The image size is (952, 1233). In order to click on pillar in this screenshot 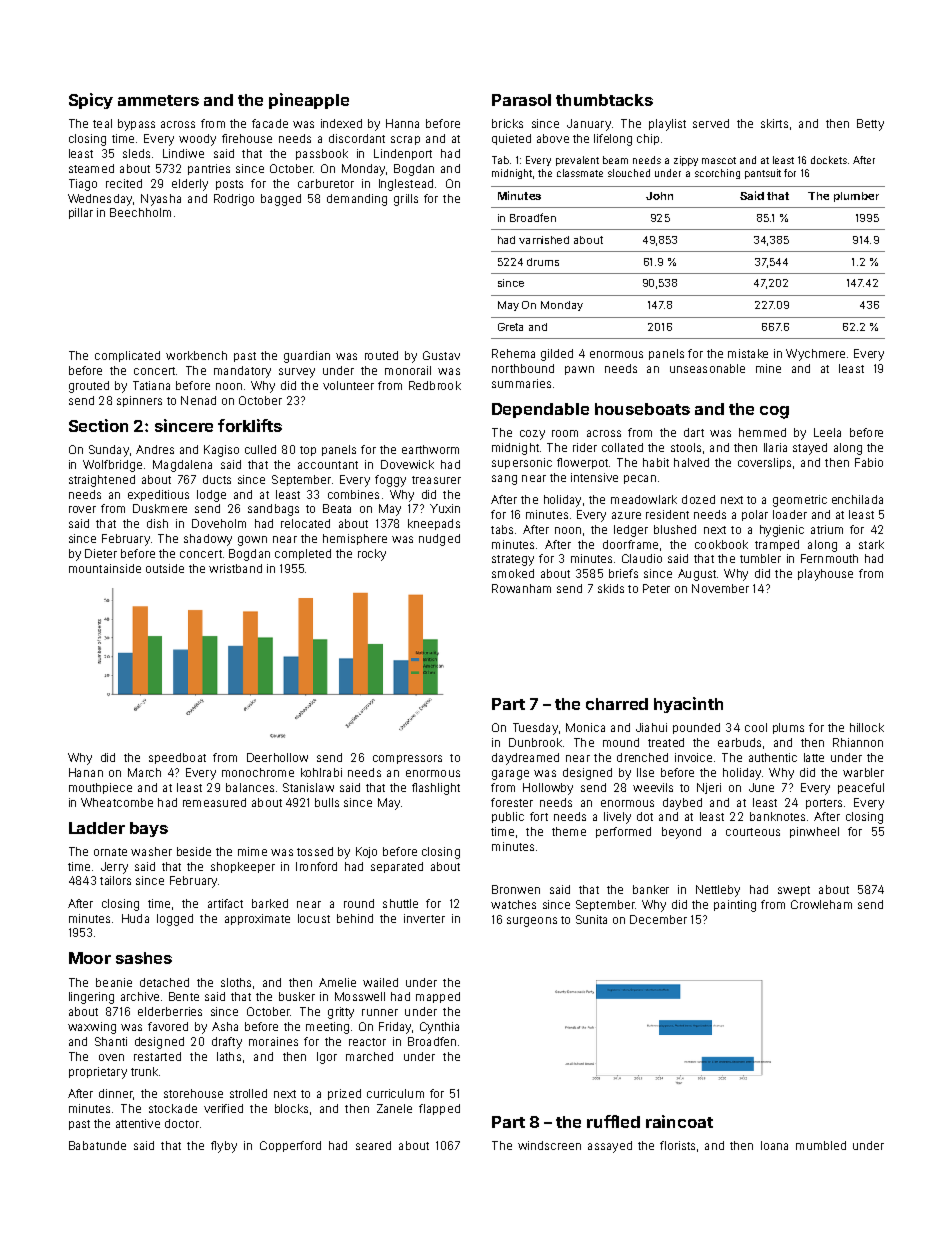, I will do `click(81, 213)`.
